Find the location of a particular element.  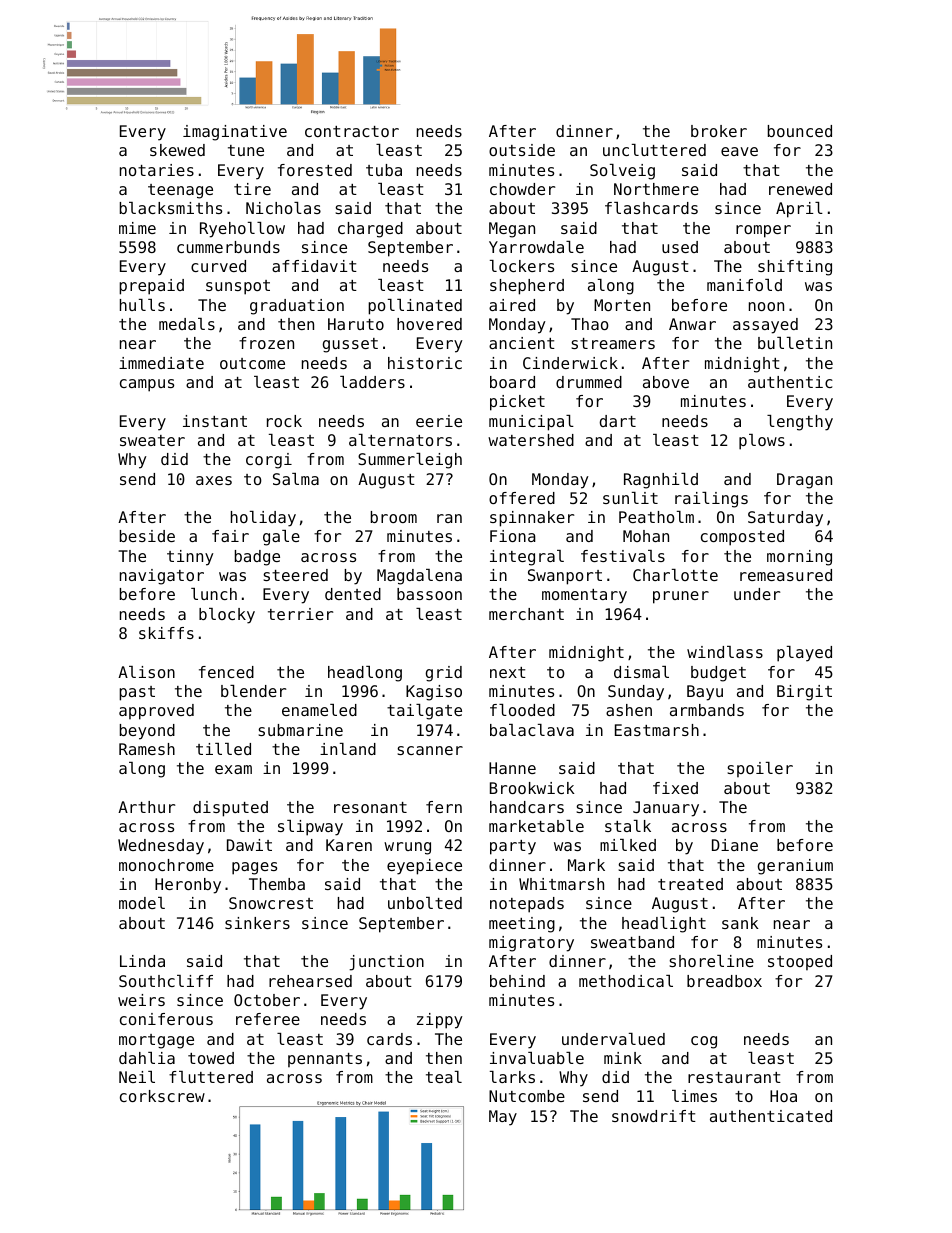

gale is located at coordinates (281, 538).
